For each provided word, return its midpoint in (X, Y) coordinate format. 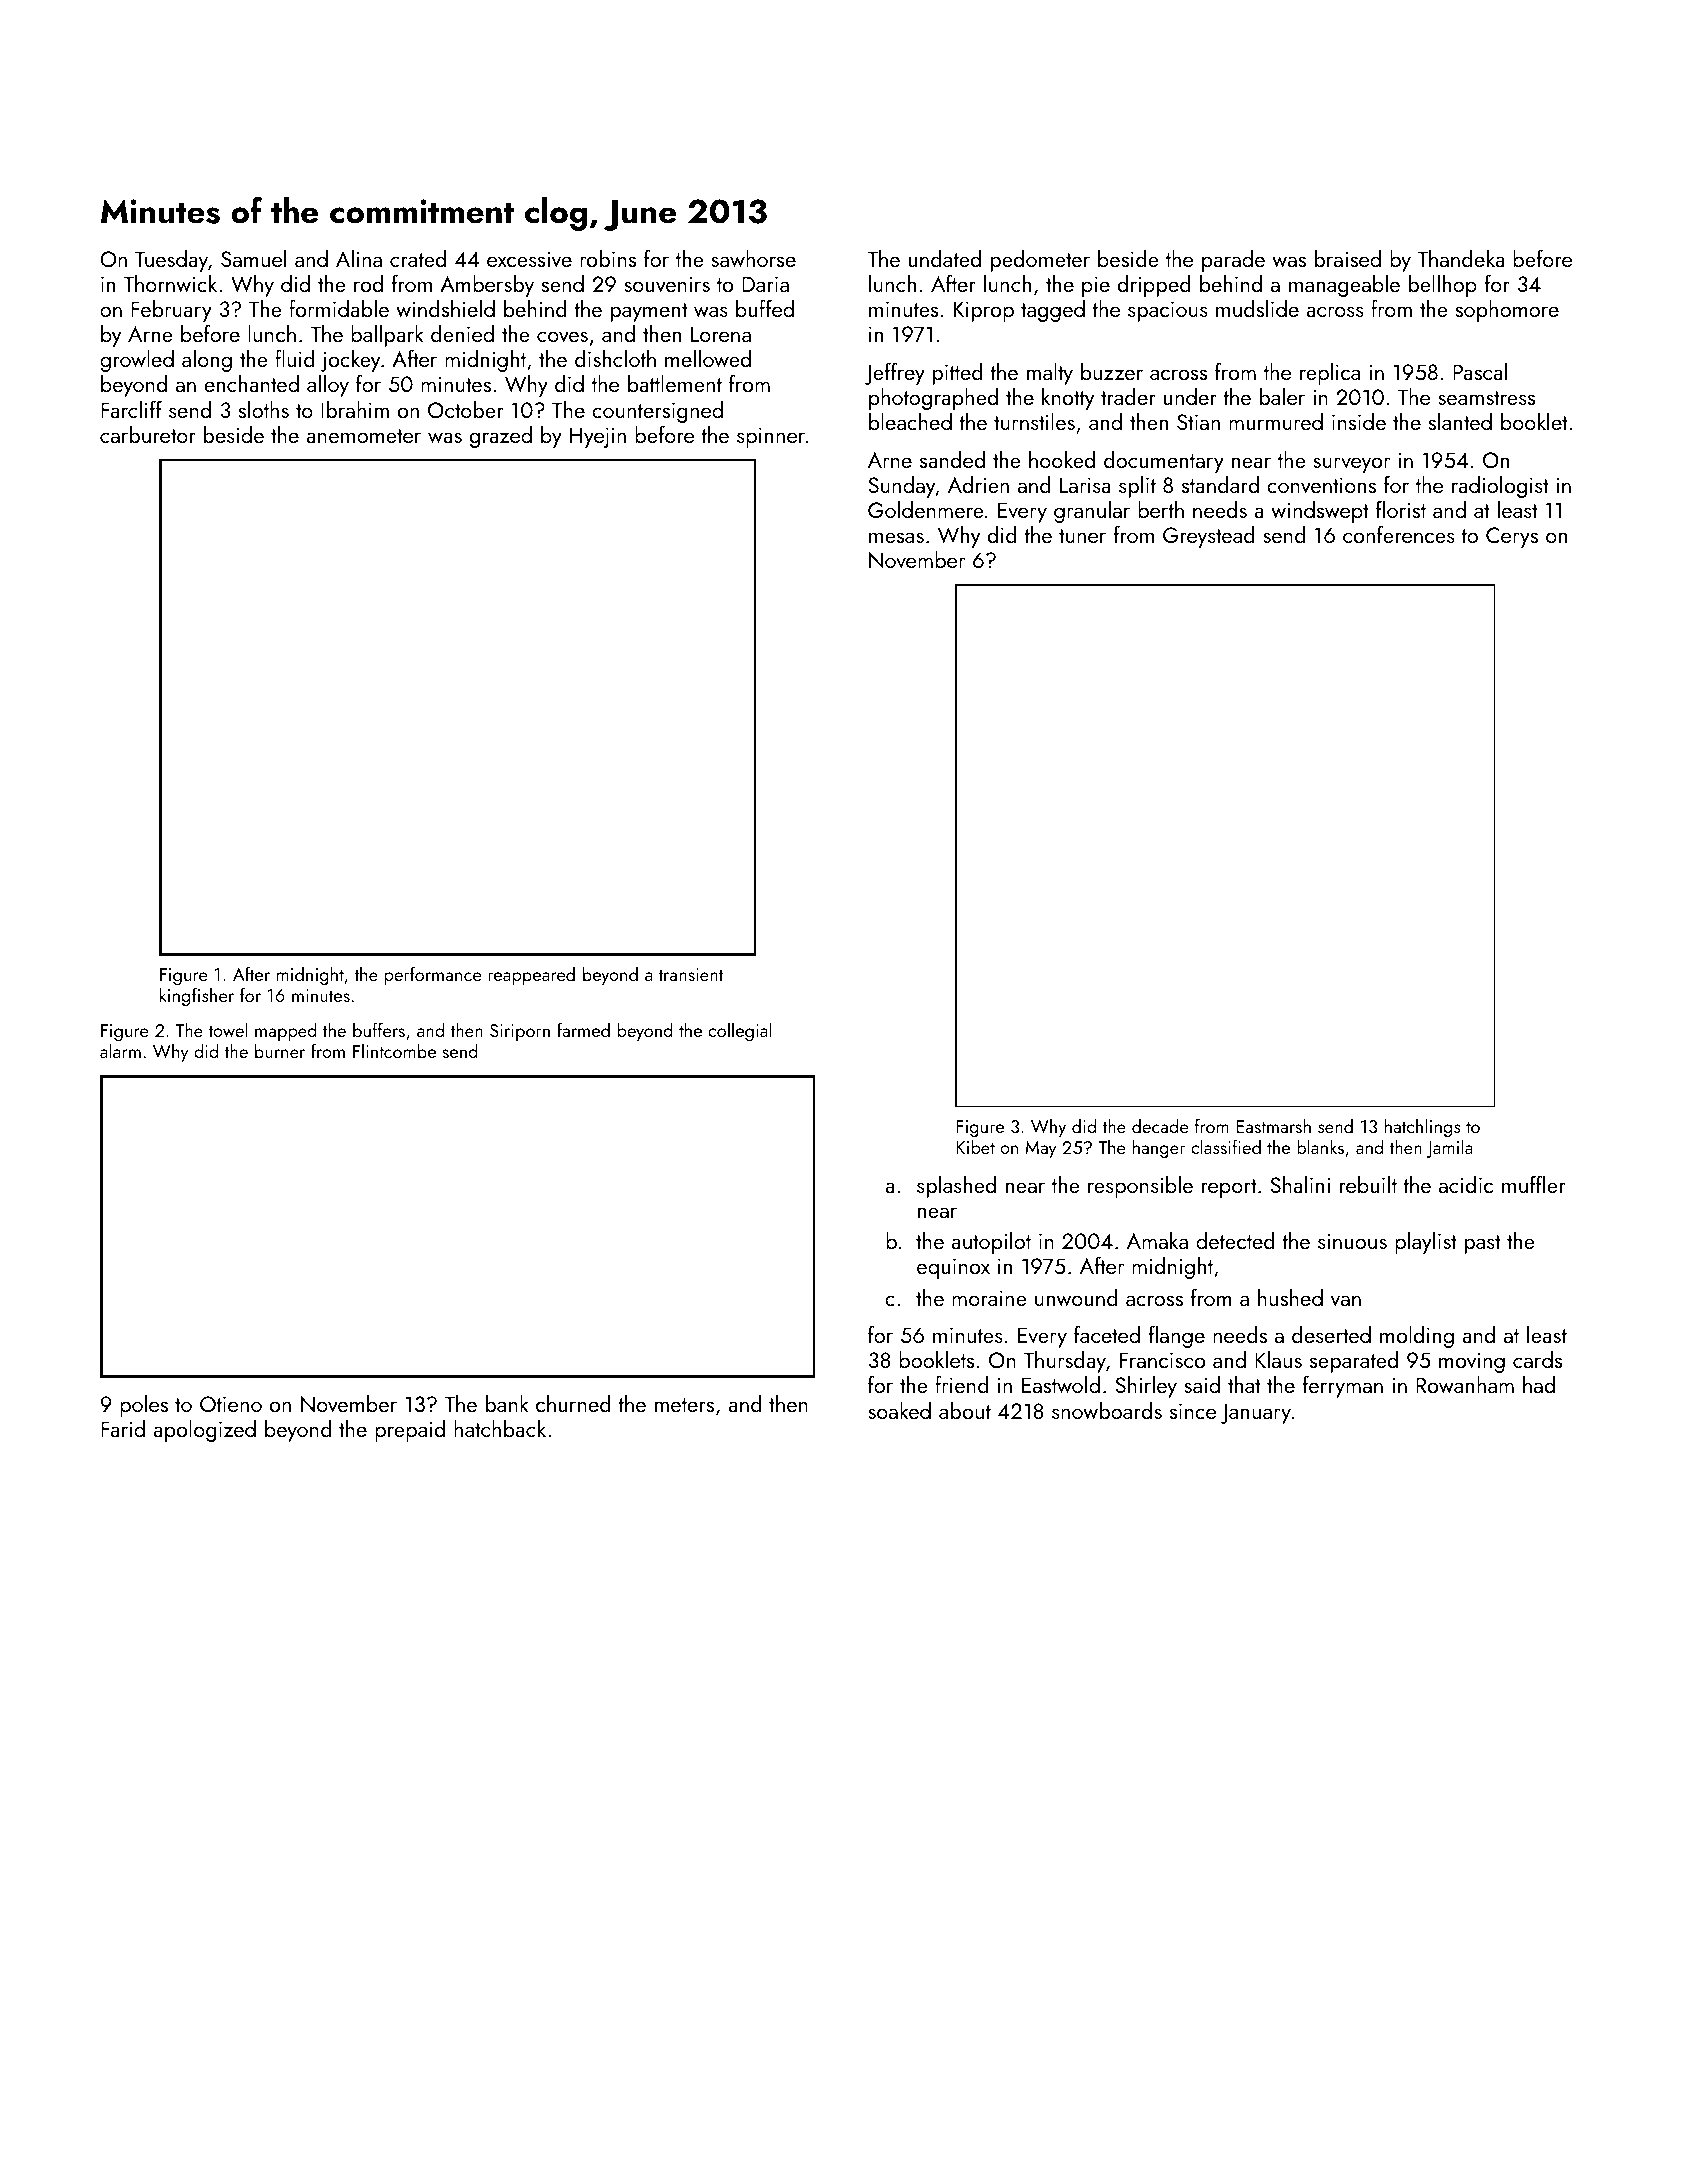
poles (144, 1406)
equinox (953, 1268)
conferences (1399, 534)
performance (433, 975)
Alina (359, 258)
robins (608, 258)
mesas (896, 537)
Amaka (1157, 1240)
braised (1348, 258)
